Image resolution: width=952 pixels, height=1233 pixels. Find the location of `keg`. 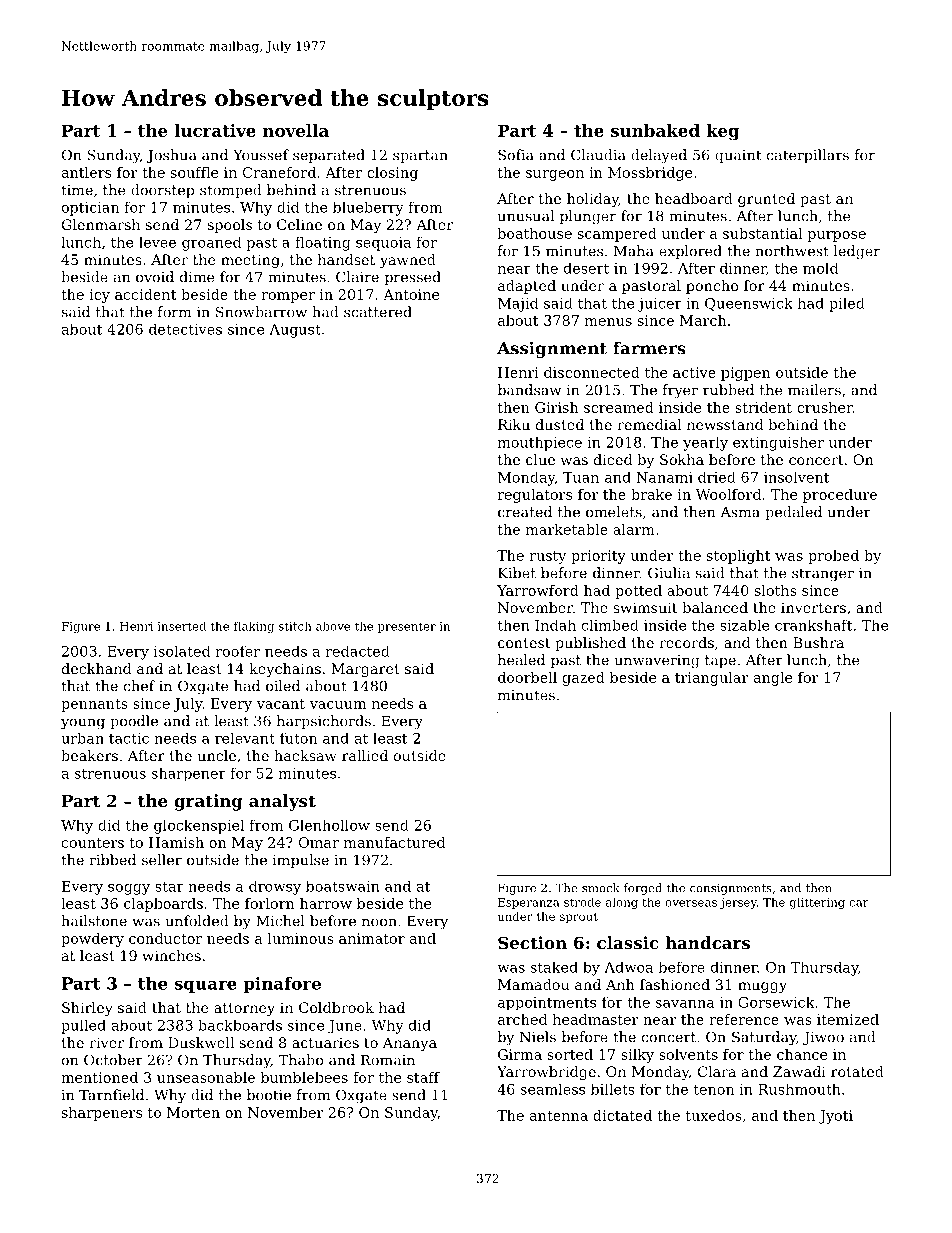

keg is located at coordinates (723, 132).
